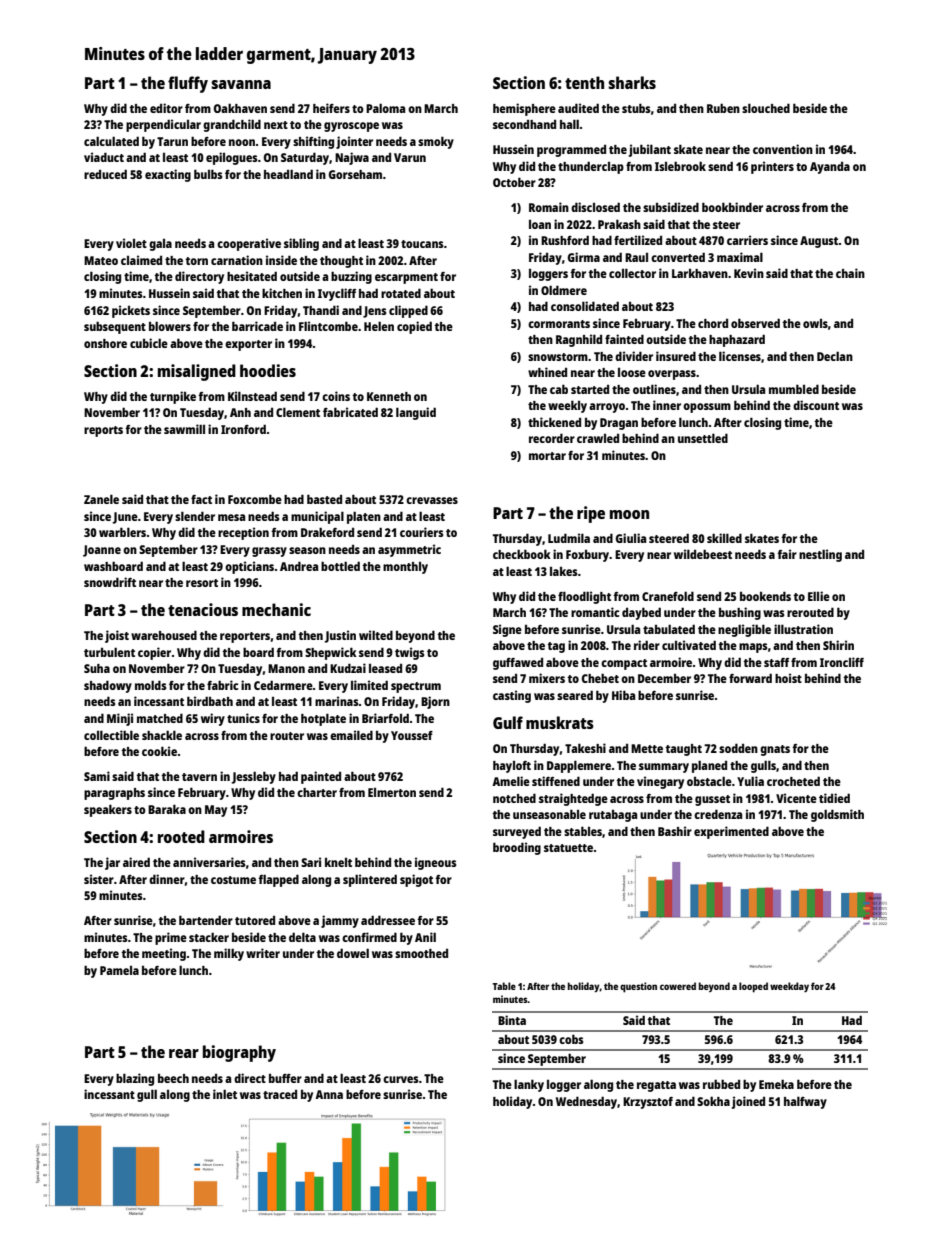  I want to click on emailed, so click(351, 735).
